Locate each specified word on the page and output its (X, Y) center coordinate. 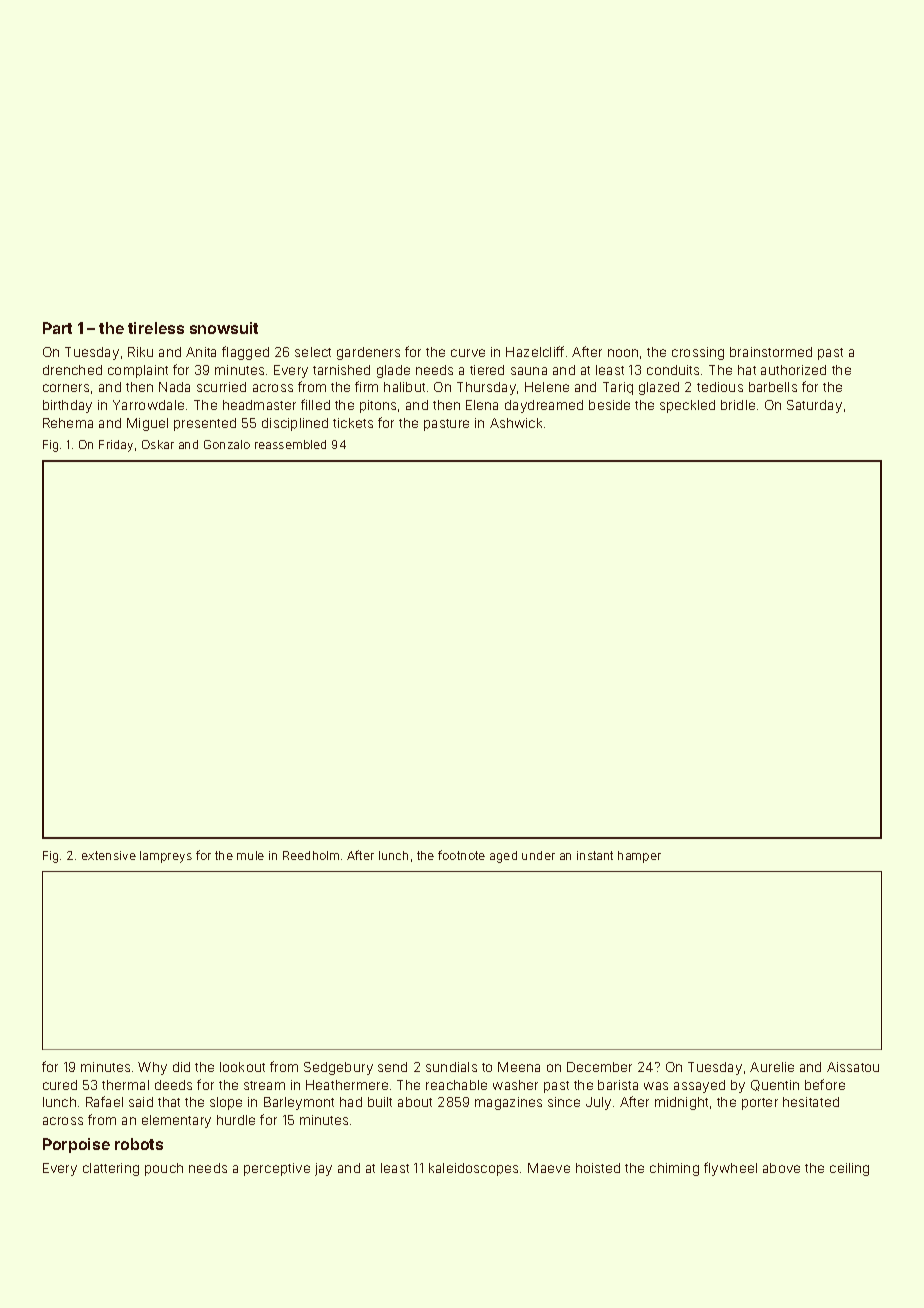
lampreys (166, 857)
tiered (487, 370)
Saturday (814, 406)
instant (595, 855)
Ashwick (516, 423)
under (538, 855)
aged (503, 857)
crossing (698, 353)
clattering (111, 1169)
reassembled (290, 444)
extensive (109, 855)
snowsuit (224, 328)
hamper (639, 857)
